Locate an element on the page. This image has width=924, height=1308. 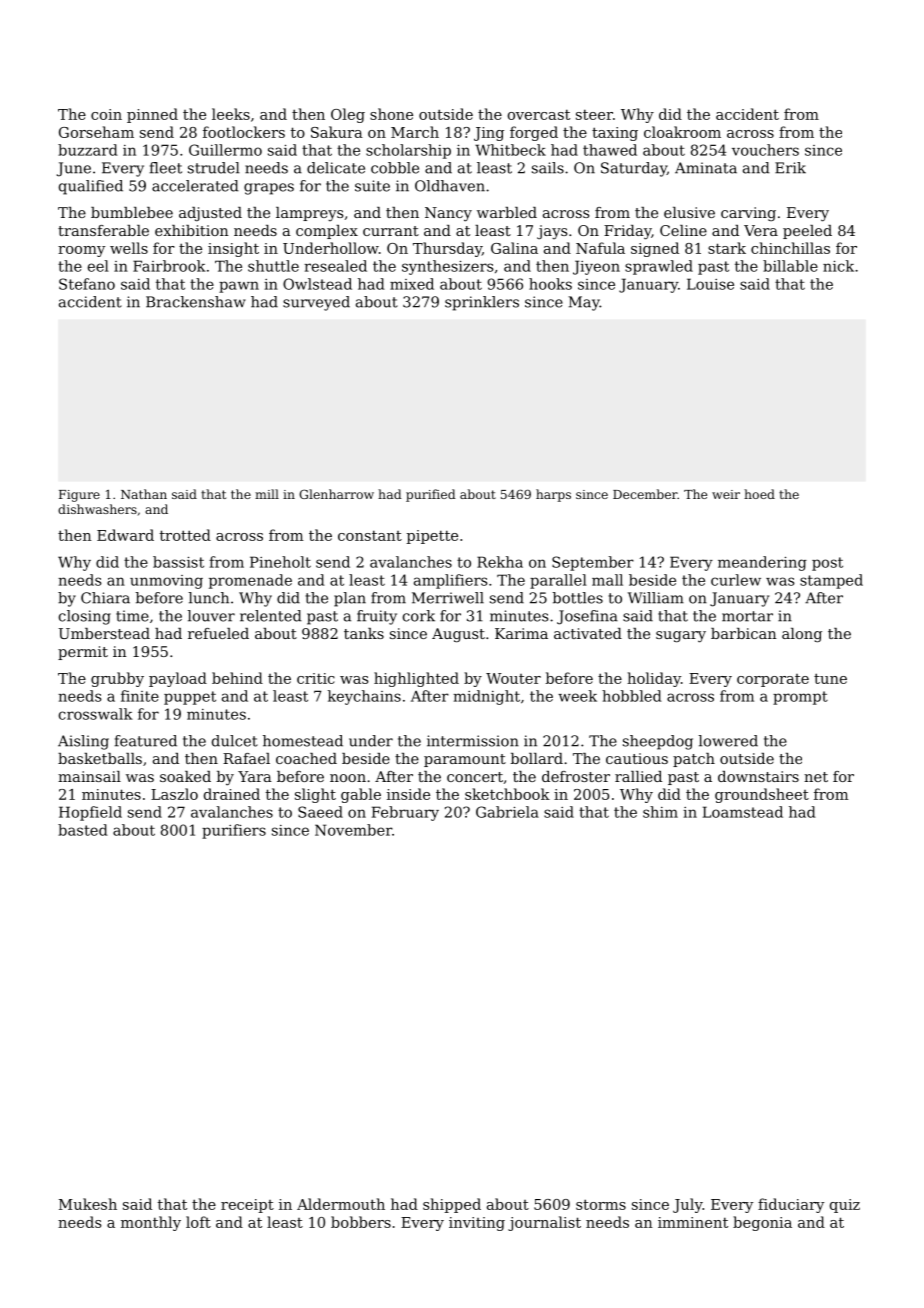
groundsheet is located at coordinates (762, 795).
